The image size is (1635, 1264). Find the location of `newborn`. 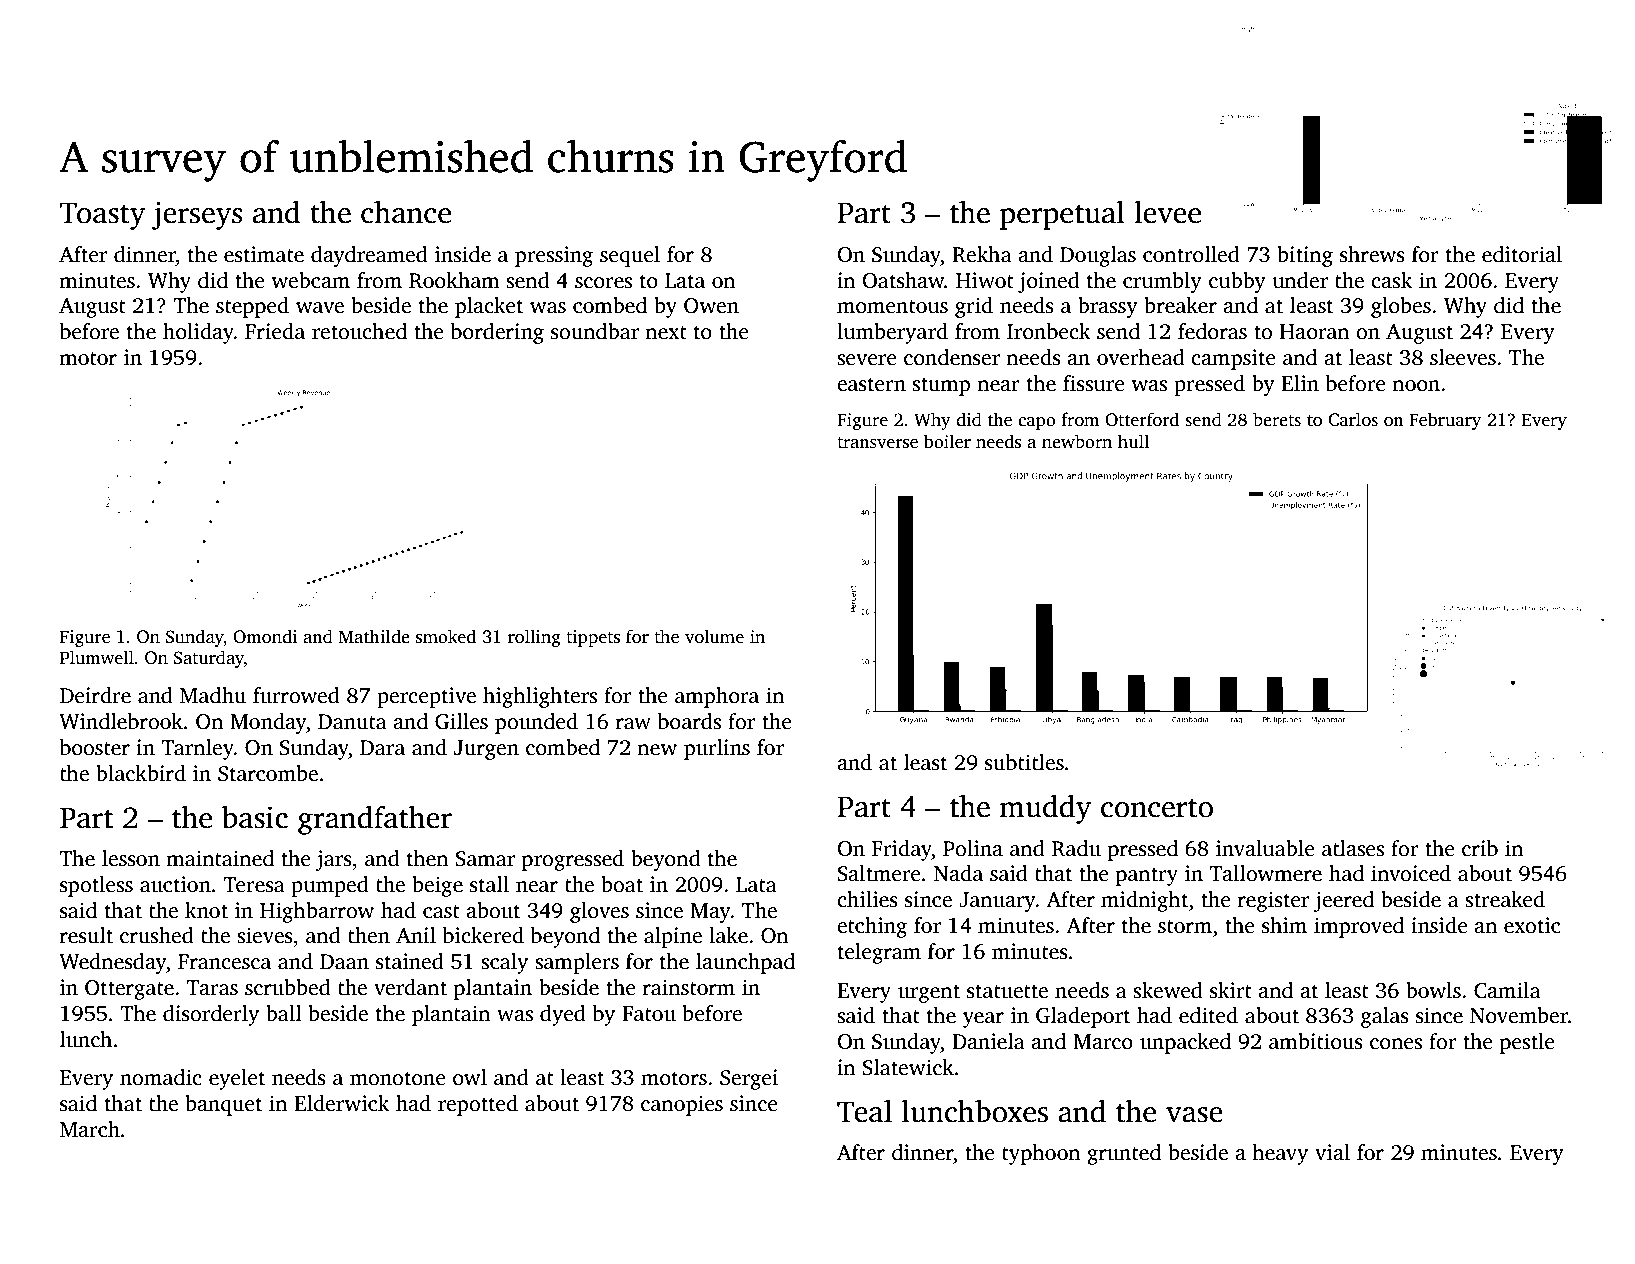

newborn is located at coordinates (1077, 441).
